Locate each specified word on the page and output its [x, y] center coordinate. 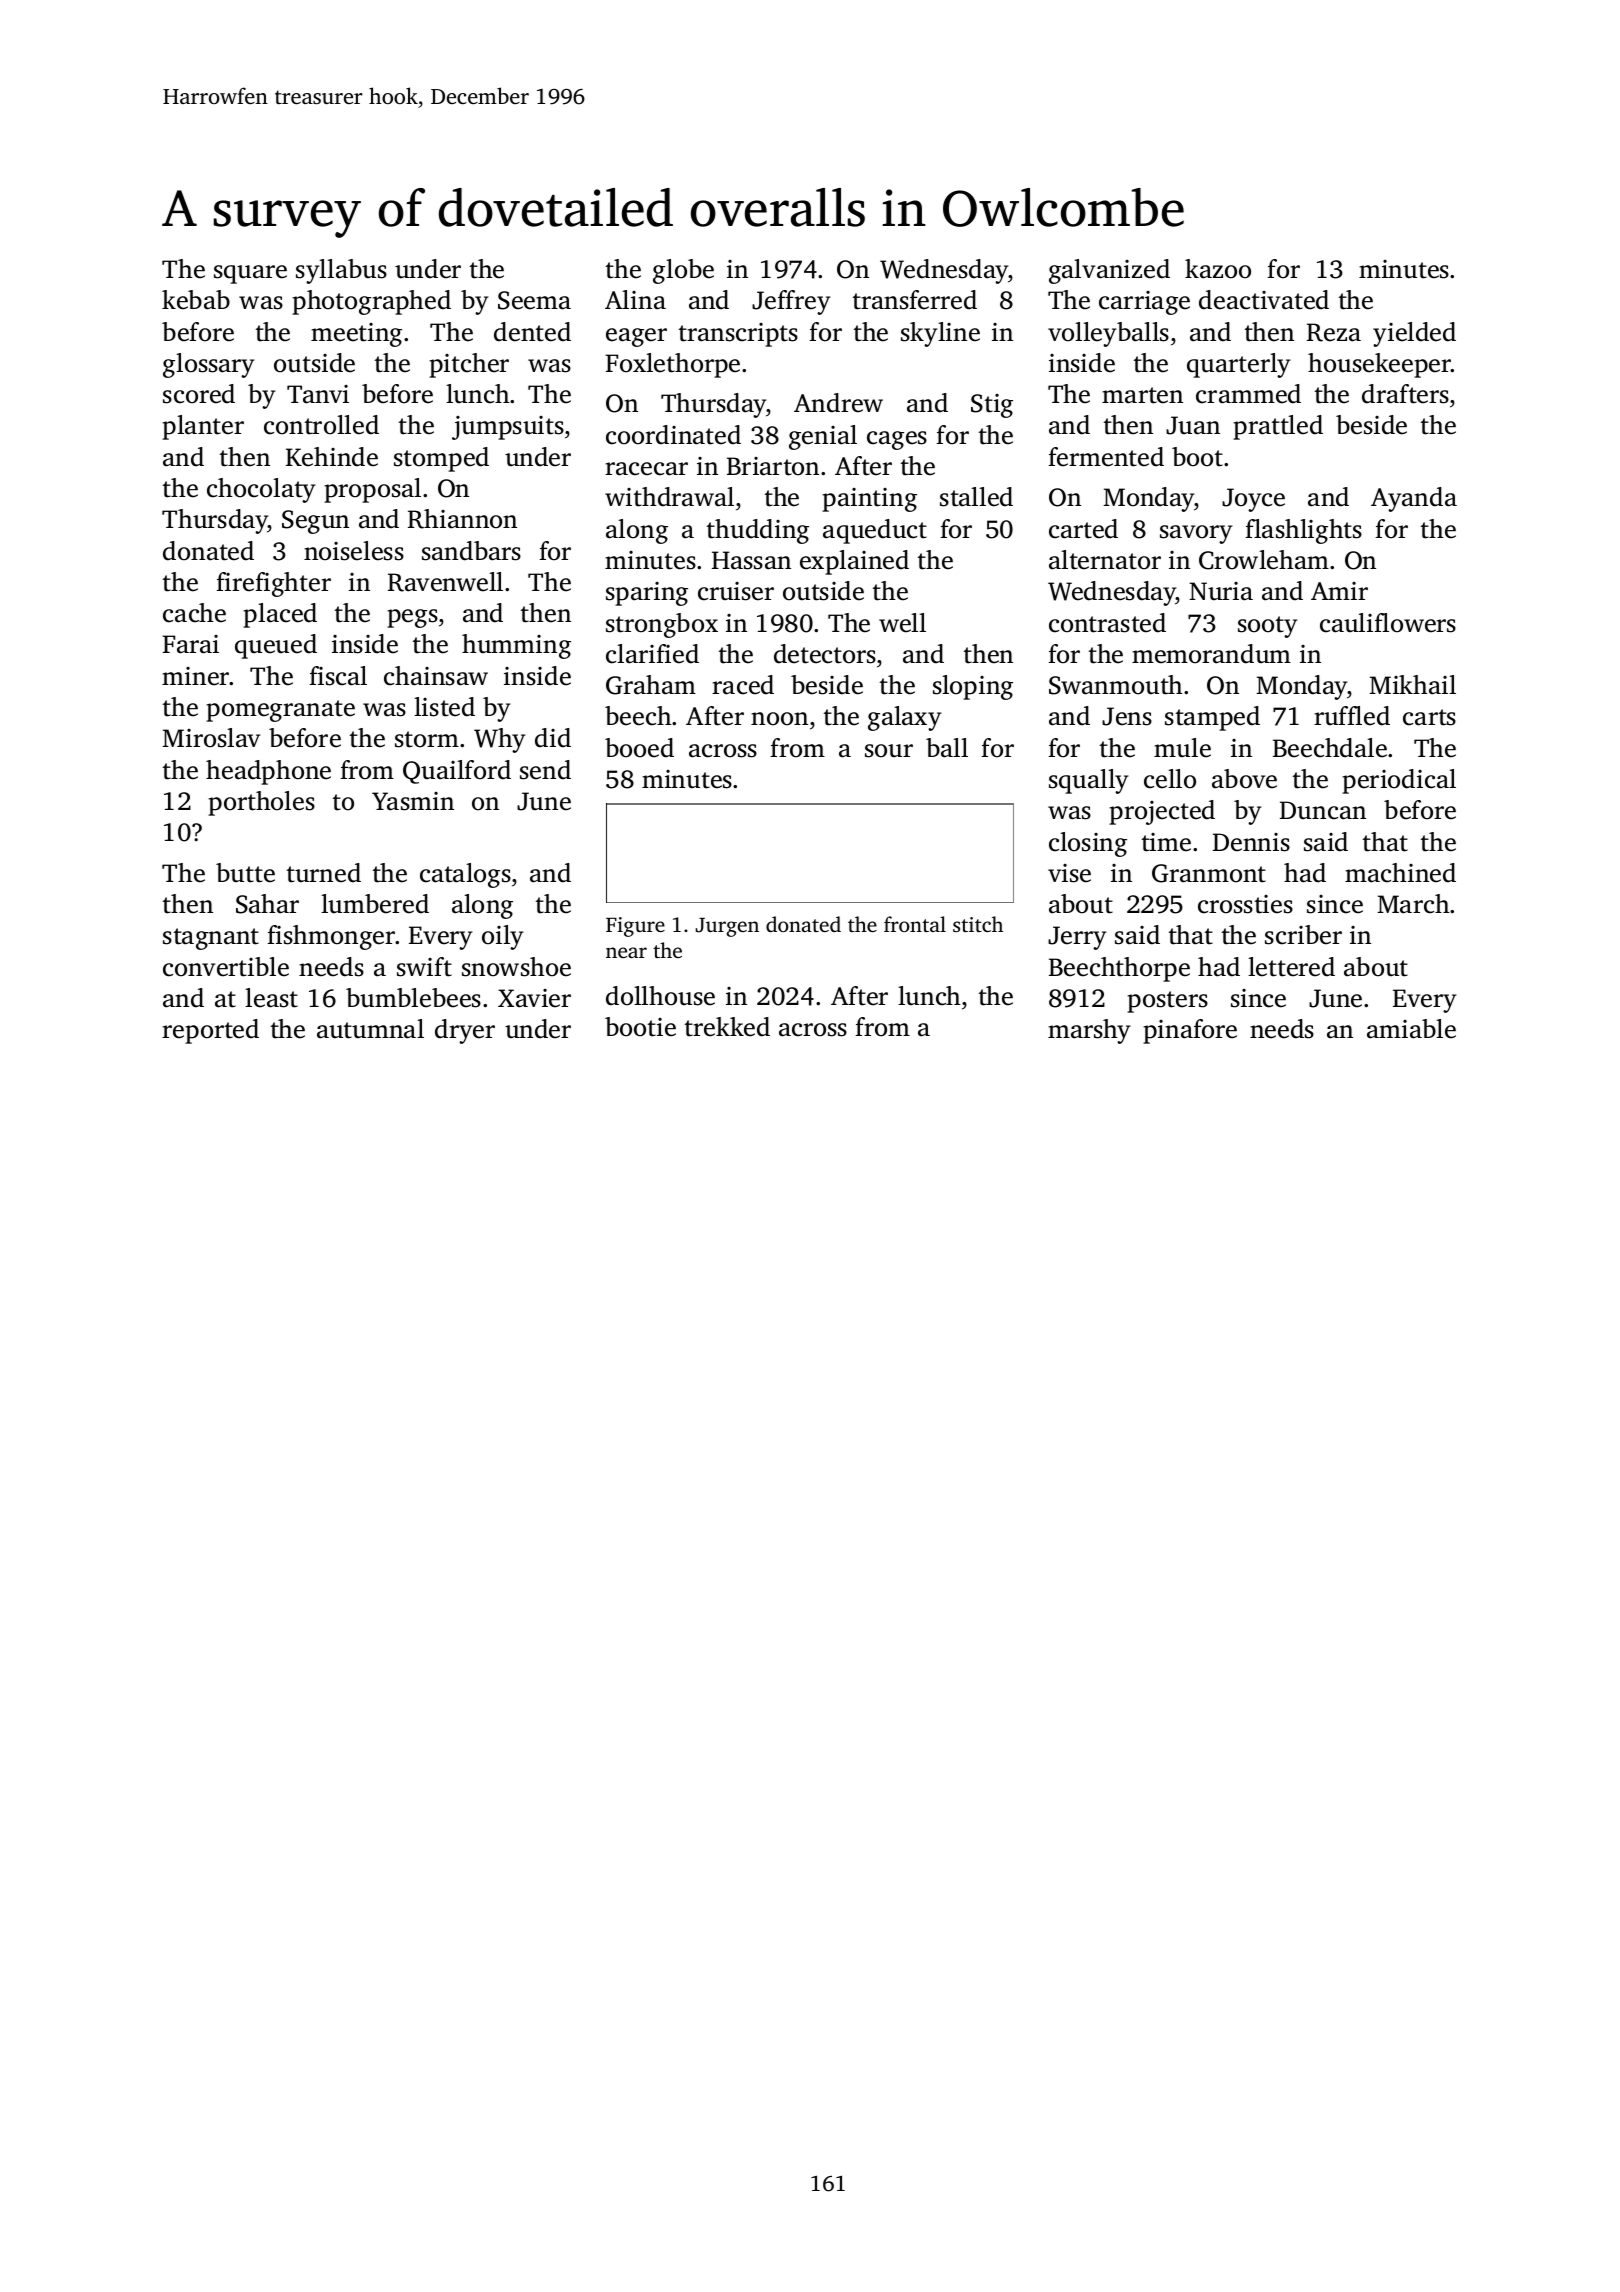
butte [245, 873]
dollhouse [660, 996]
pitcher [469, 365]
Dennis [1251, 842]
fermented [1106, 457]
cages [897, 440]
